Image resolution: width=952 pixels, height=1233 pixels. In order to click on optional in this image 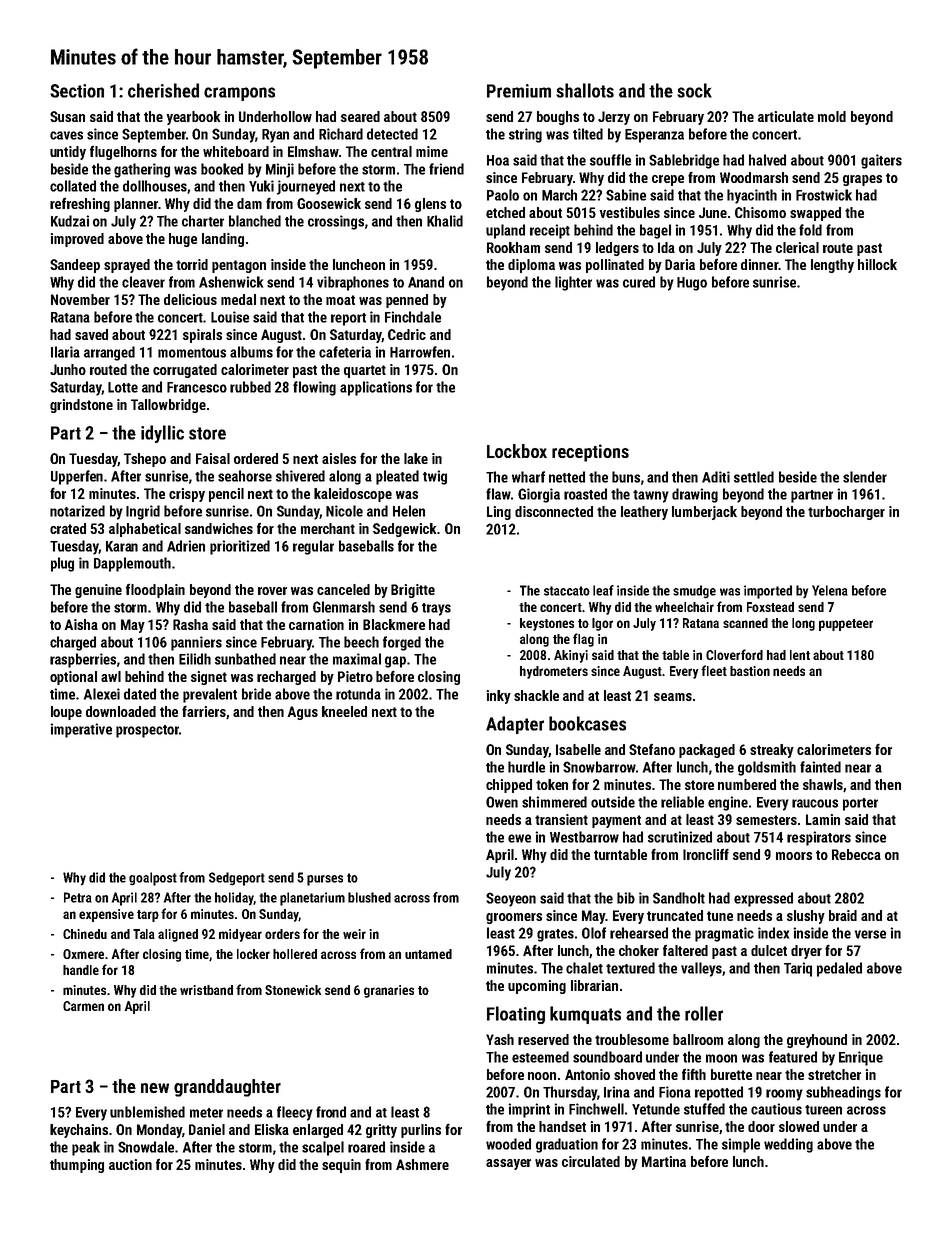, I will do `click(73, 678)`.
